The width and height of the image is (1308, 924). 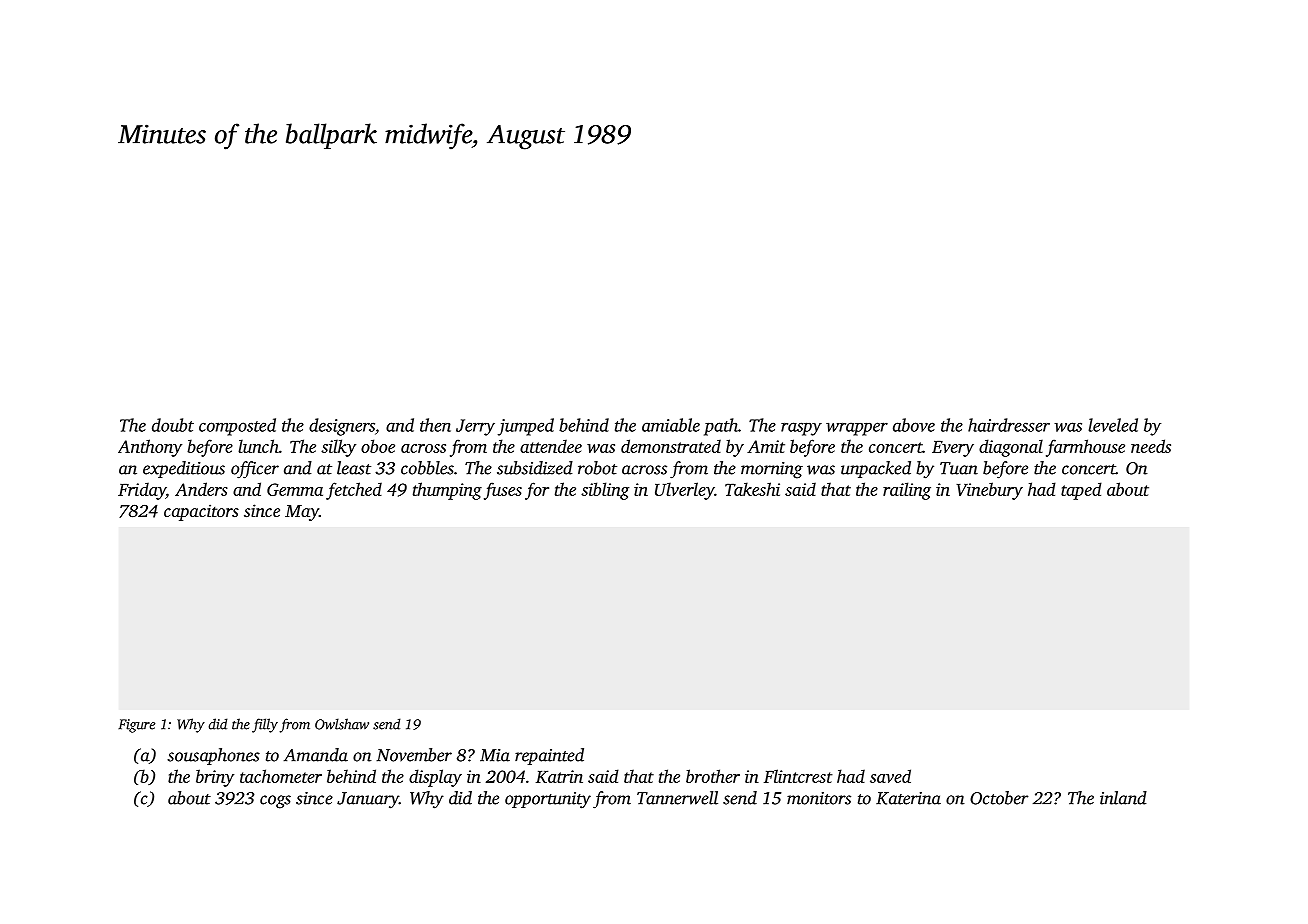 I want to click on jumped, so click(x=526, y=427).
